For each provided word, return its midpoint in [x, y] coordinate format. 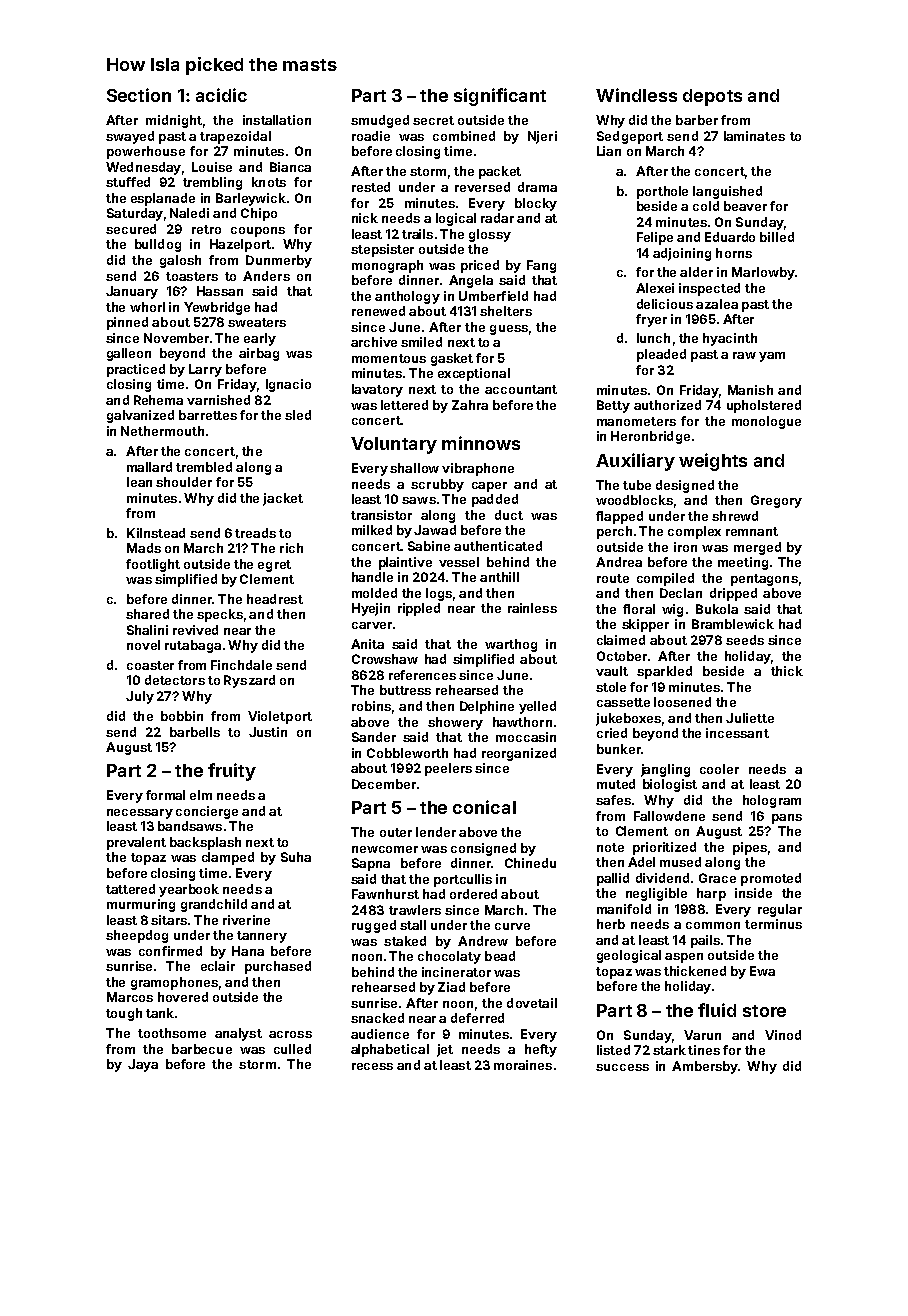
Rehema [158, 400]
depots [712, 97]
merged [757, 548]
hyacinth [730, 339]
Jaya [143, 1065]
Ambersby [705, 1067]
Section [139, 95]
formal [165, 795]
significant [500, 97]
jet [445, 1050]
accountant [521, 389]
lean [139, 482]
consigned [483, 849]
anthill [499, 577]
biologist [670, 785]
